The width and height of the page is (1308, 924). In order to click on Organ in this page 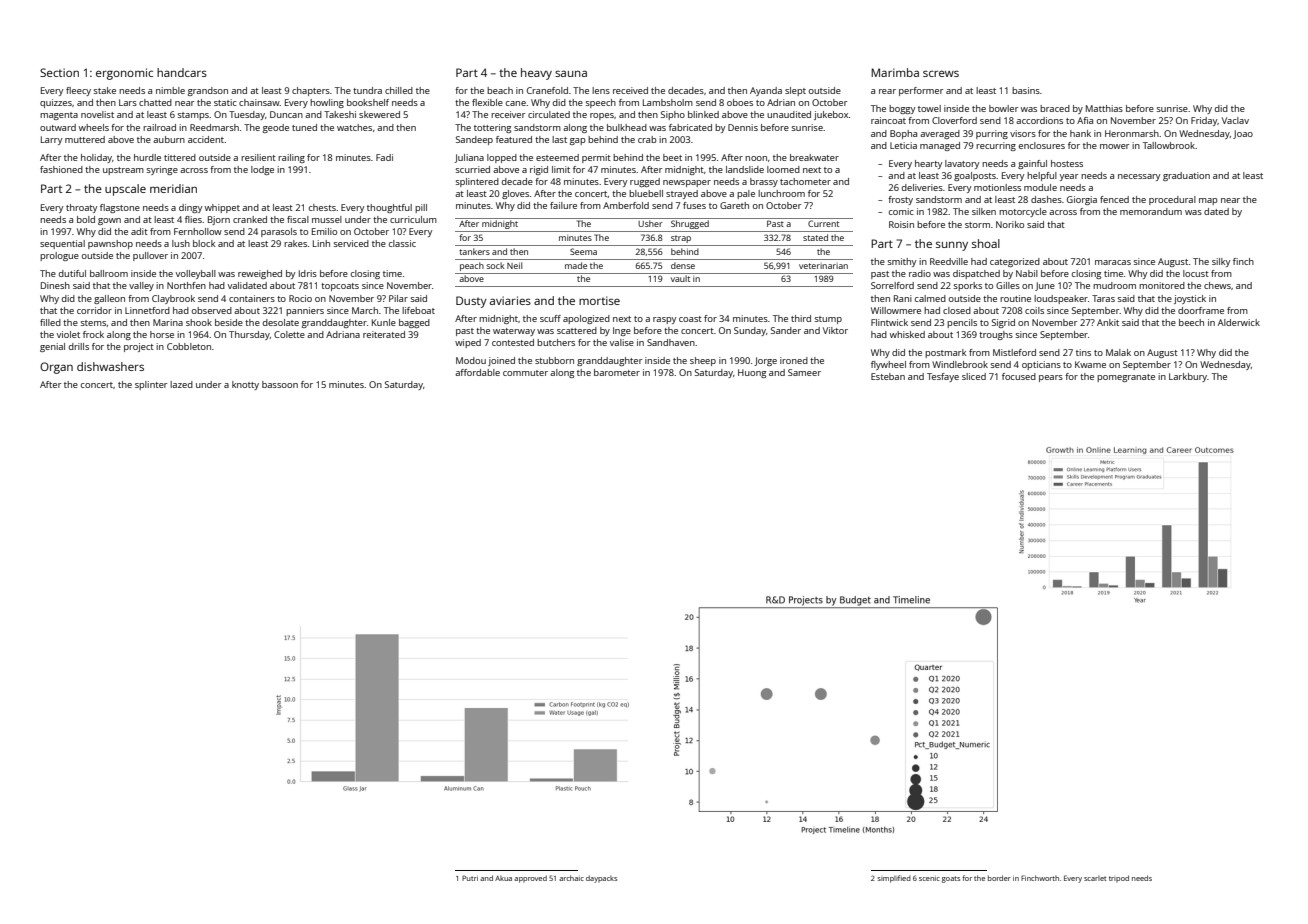, I will do `click(56, 368)`.
